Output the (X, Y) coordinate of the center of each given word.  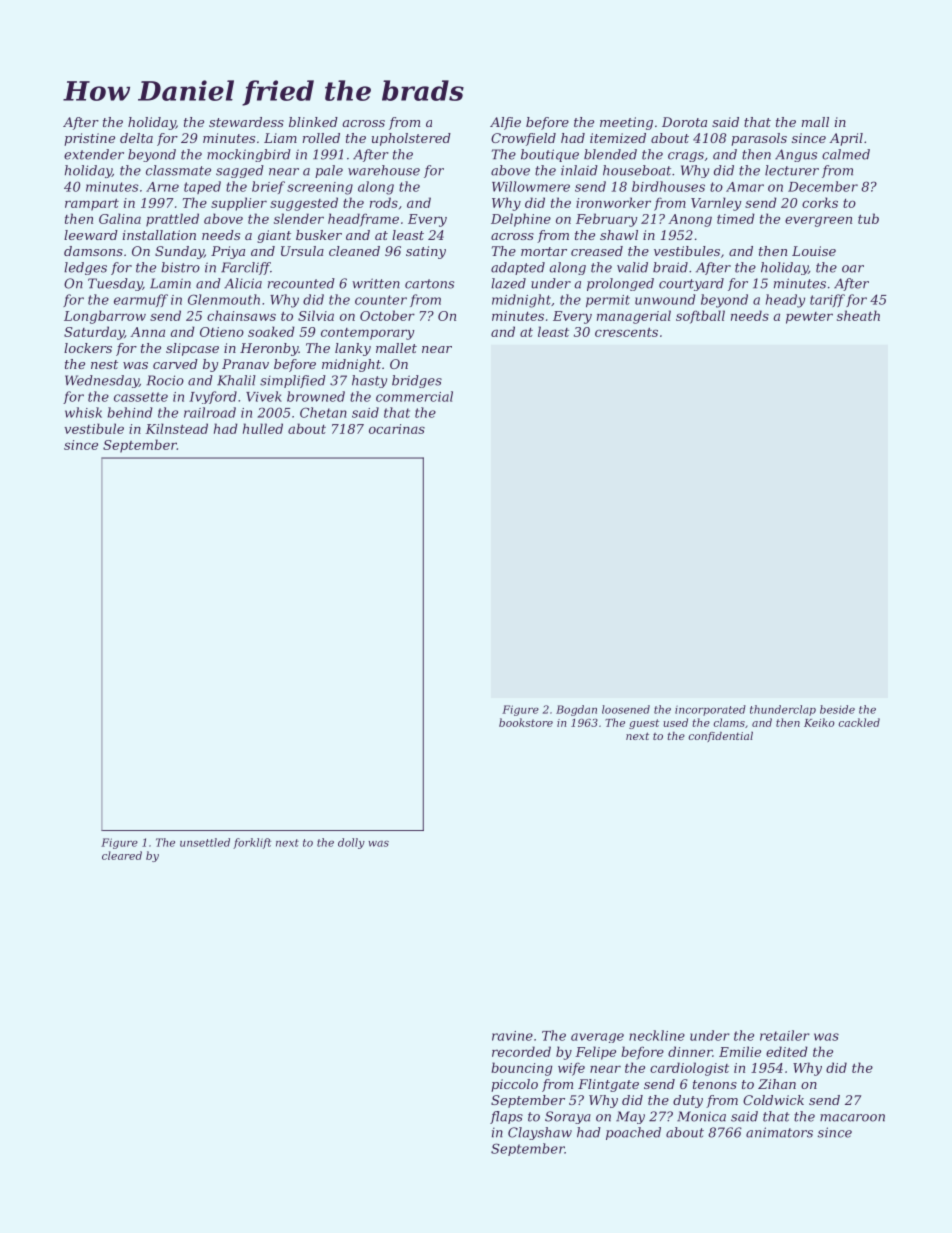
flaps (506, 1117)
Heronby (269, 349)
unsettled (205, 842)
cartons (429, 284)
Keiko (819, 722)
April (846, 139)
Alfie (505, 123)
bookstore (526, 722)
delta (136, 138)
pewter (809, 318)
